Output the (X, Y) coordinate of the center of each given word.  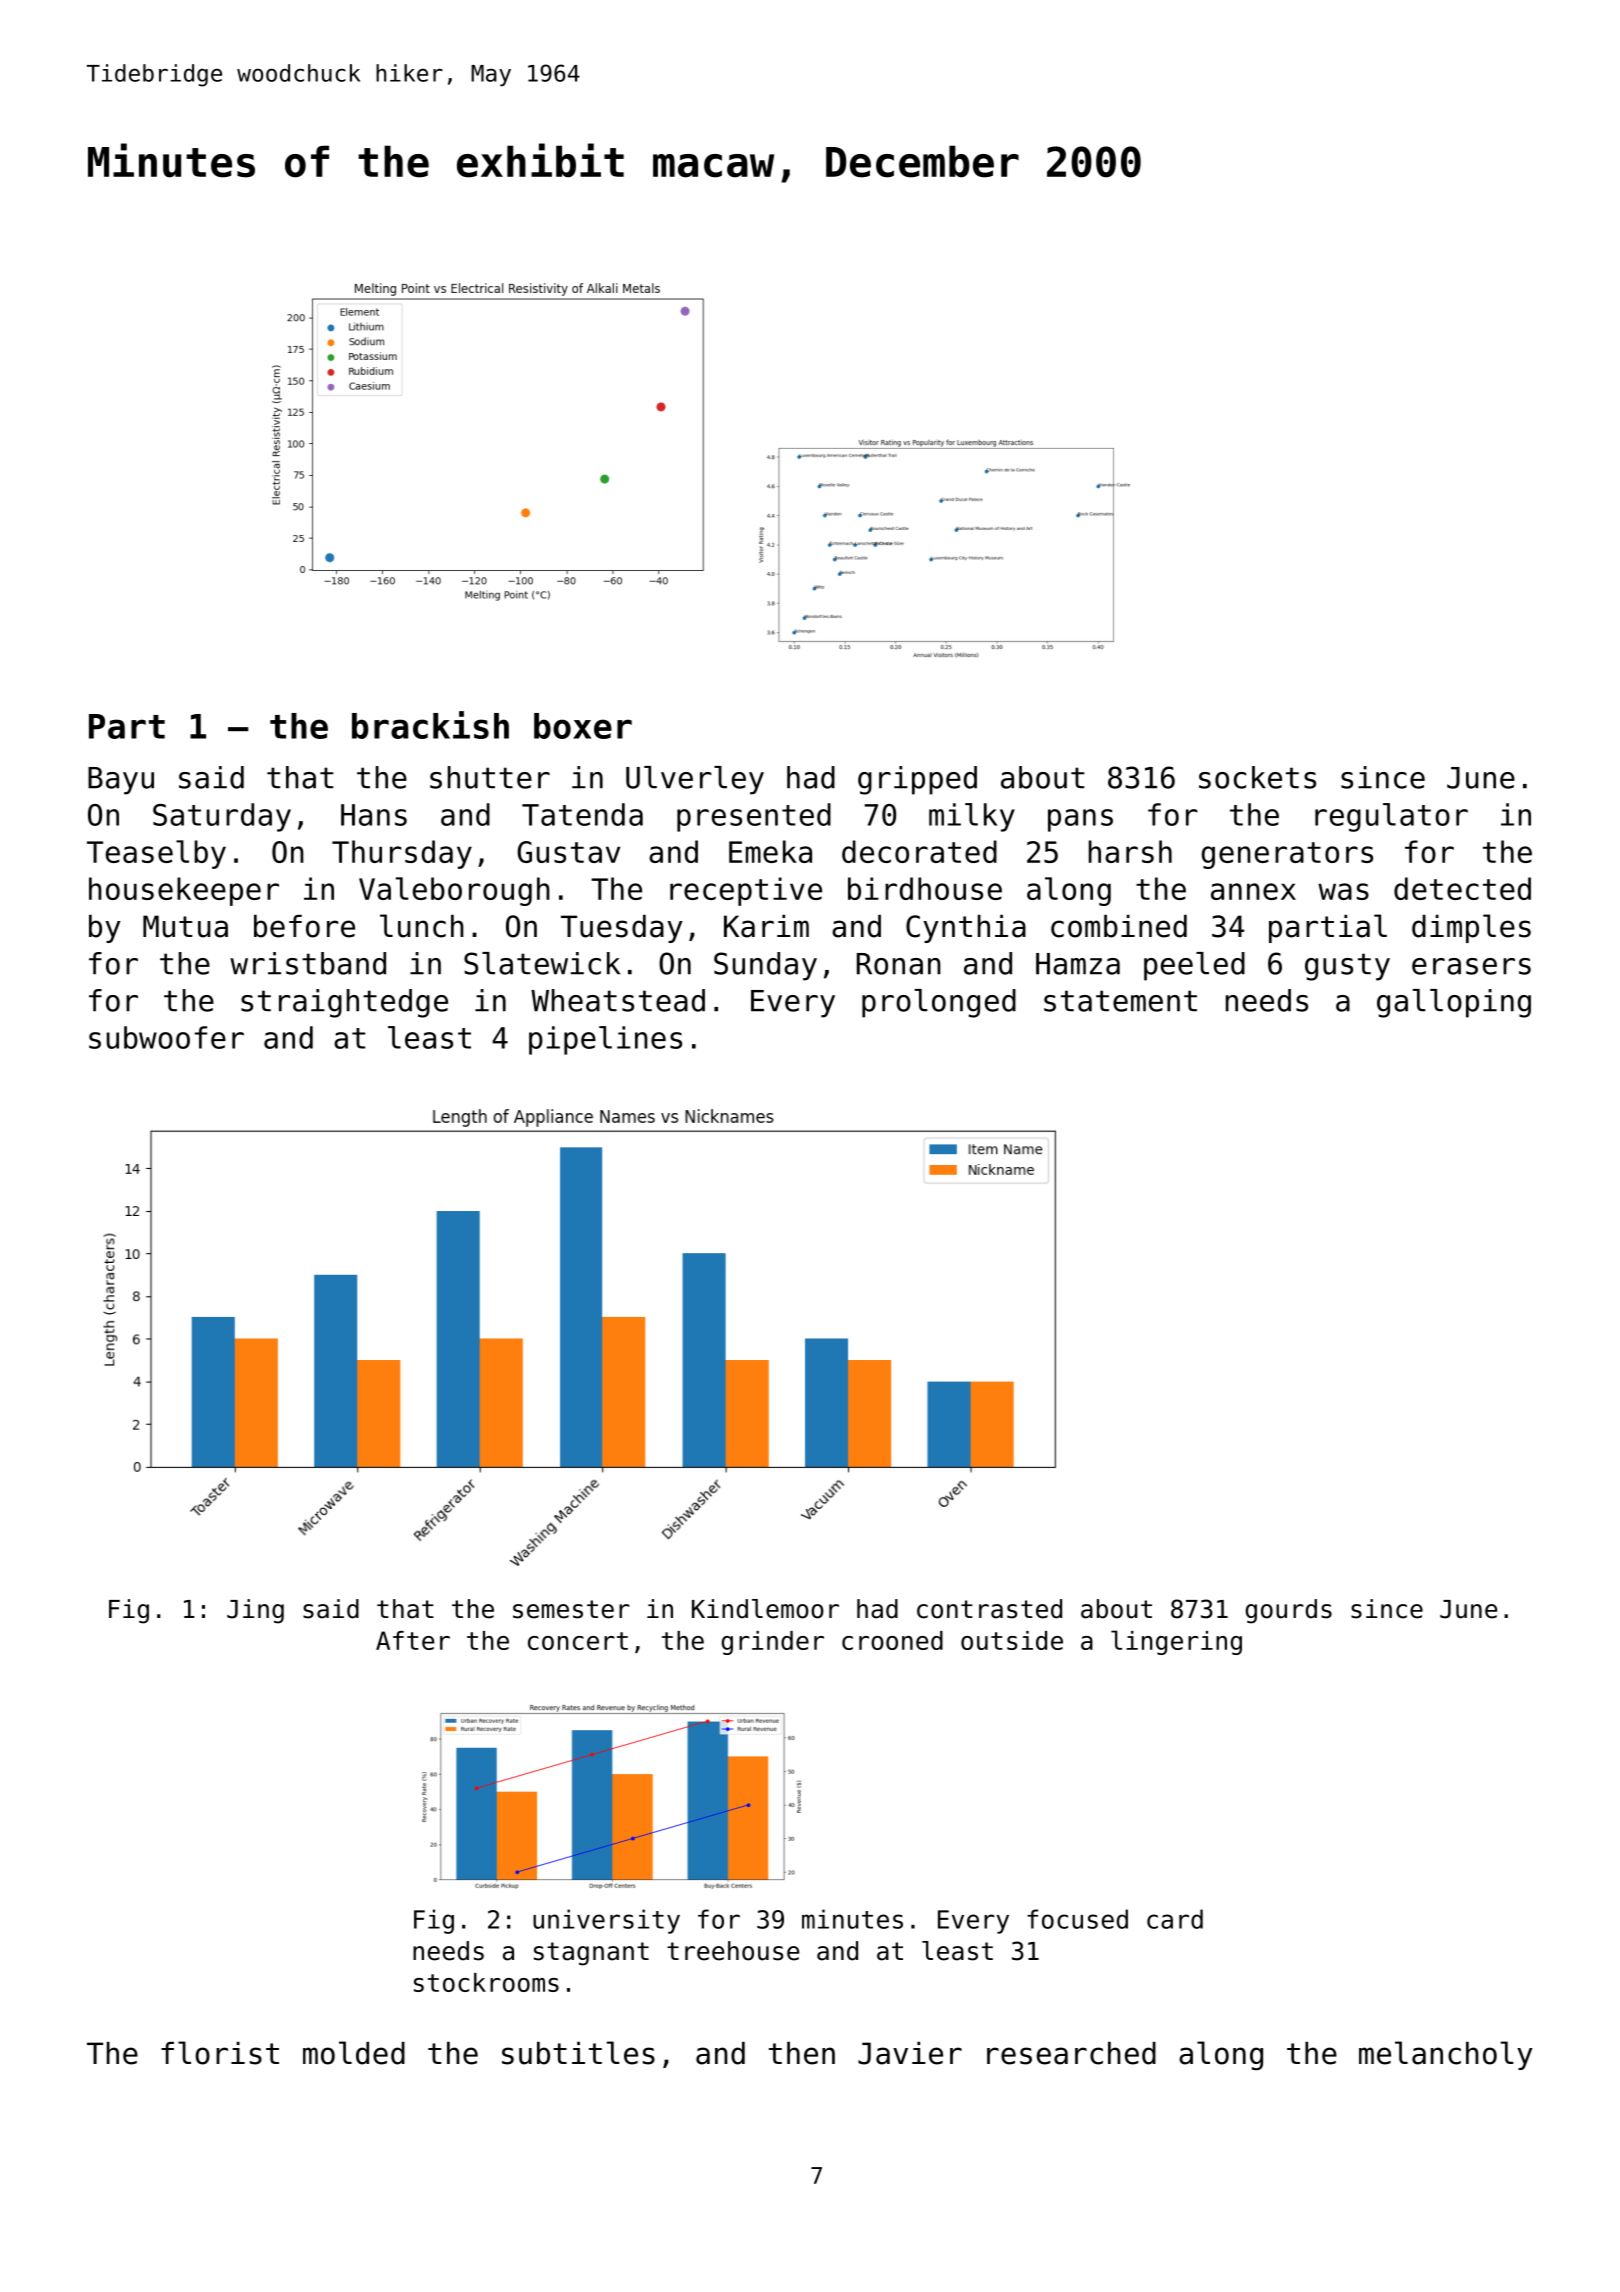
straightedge (344, 1003)
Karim (766, 926)
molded (354, 2053)
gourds (1289, 1611)
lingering (1176, 1642)
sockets (1257, 777)
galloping (1454, 1003)
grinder (773, 1643)
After (413, 1640)
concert (578, 1641)
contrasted (989, 1609)
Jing (255, 1611)
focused (1077, 1919)
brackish (430, 725)
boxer (583, 726)
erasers (1471, 966)
